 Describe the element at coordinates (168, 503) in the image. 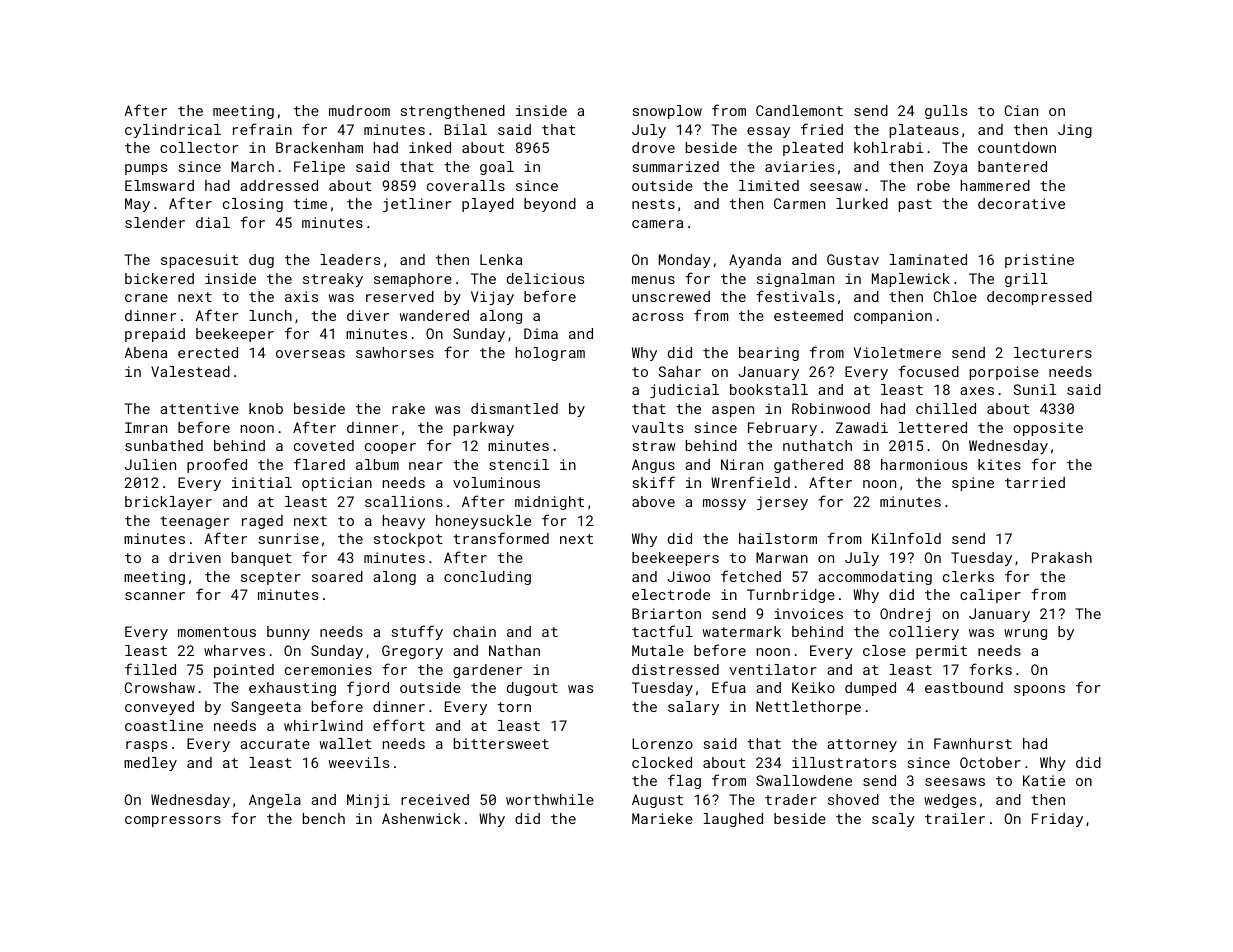

I see `bricklayer` at that location.
